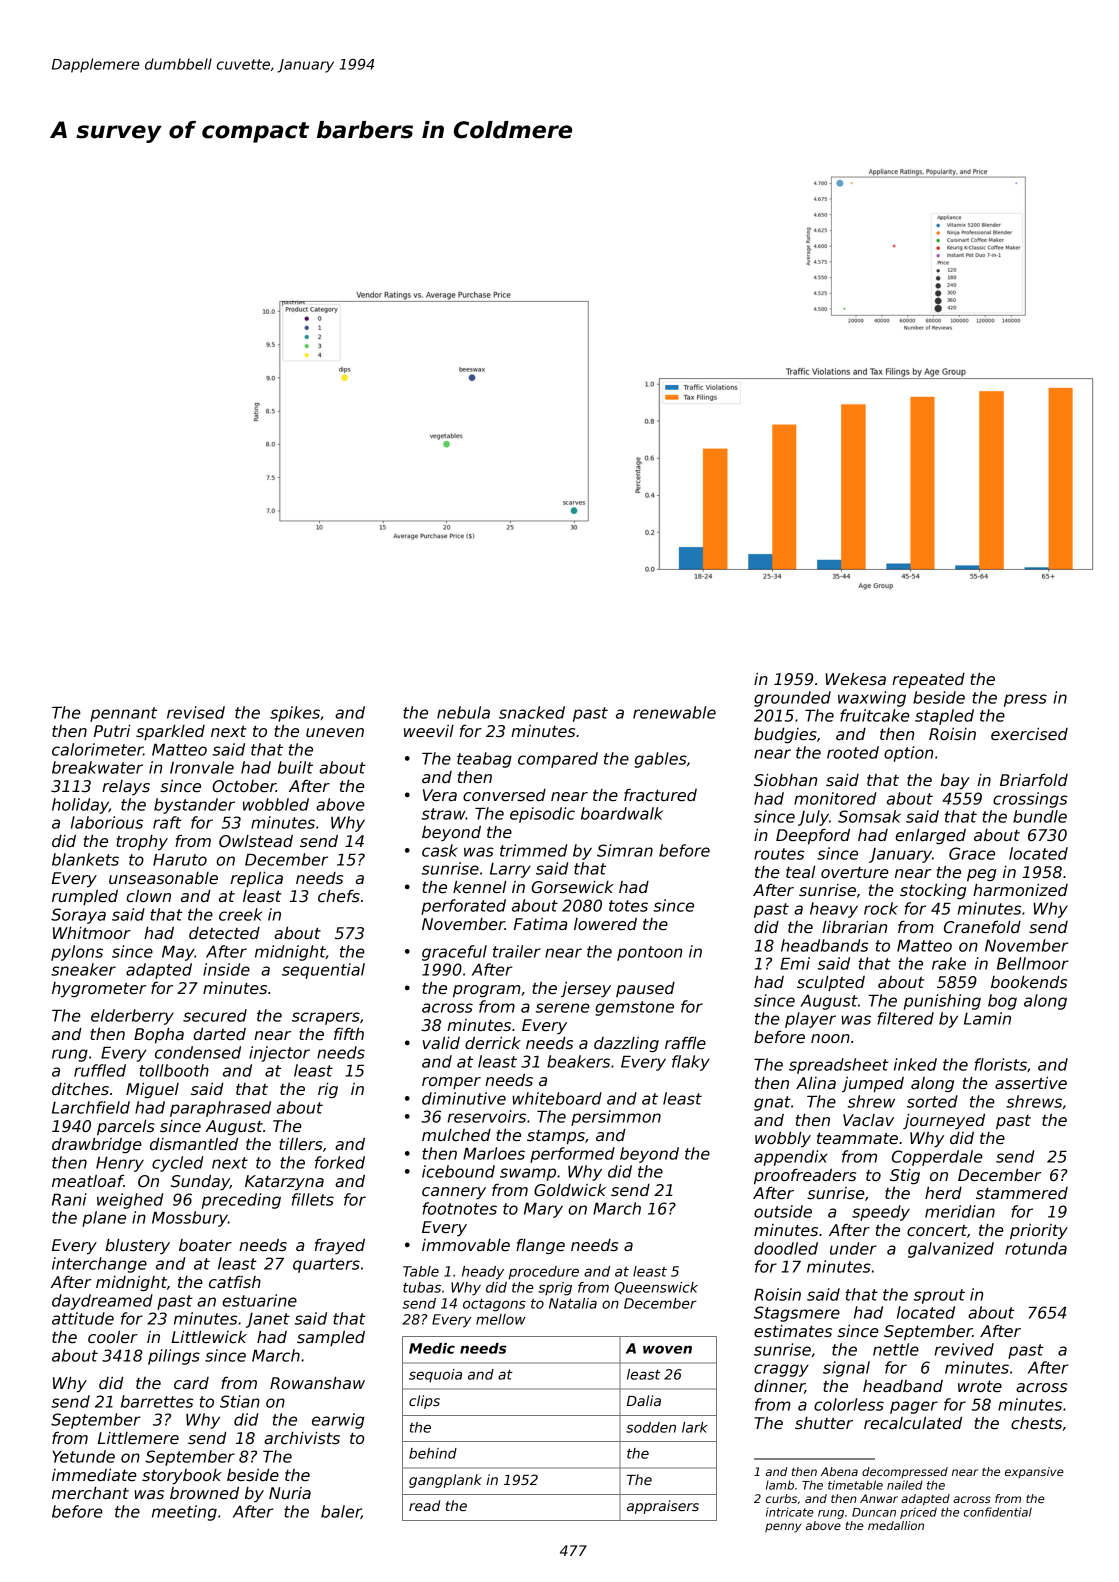  What do you see at coordinates (302, 1438) in the document?
I see `archivists` at bounding box center [302, 1438].
